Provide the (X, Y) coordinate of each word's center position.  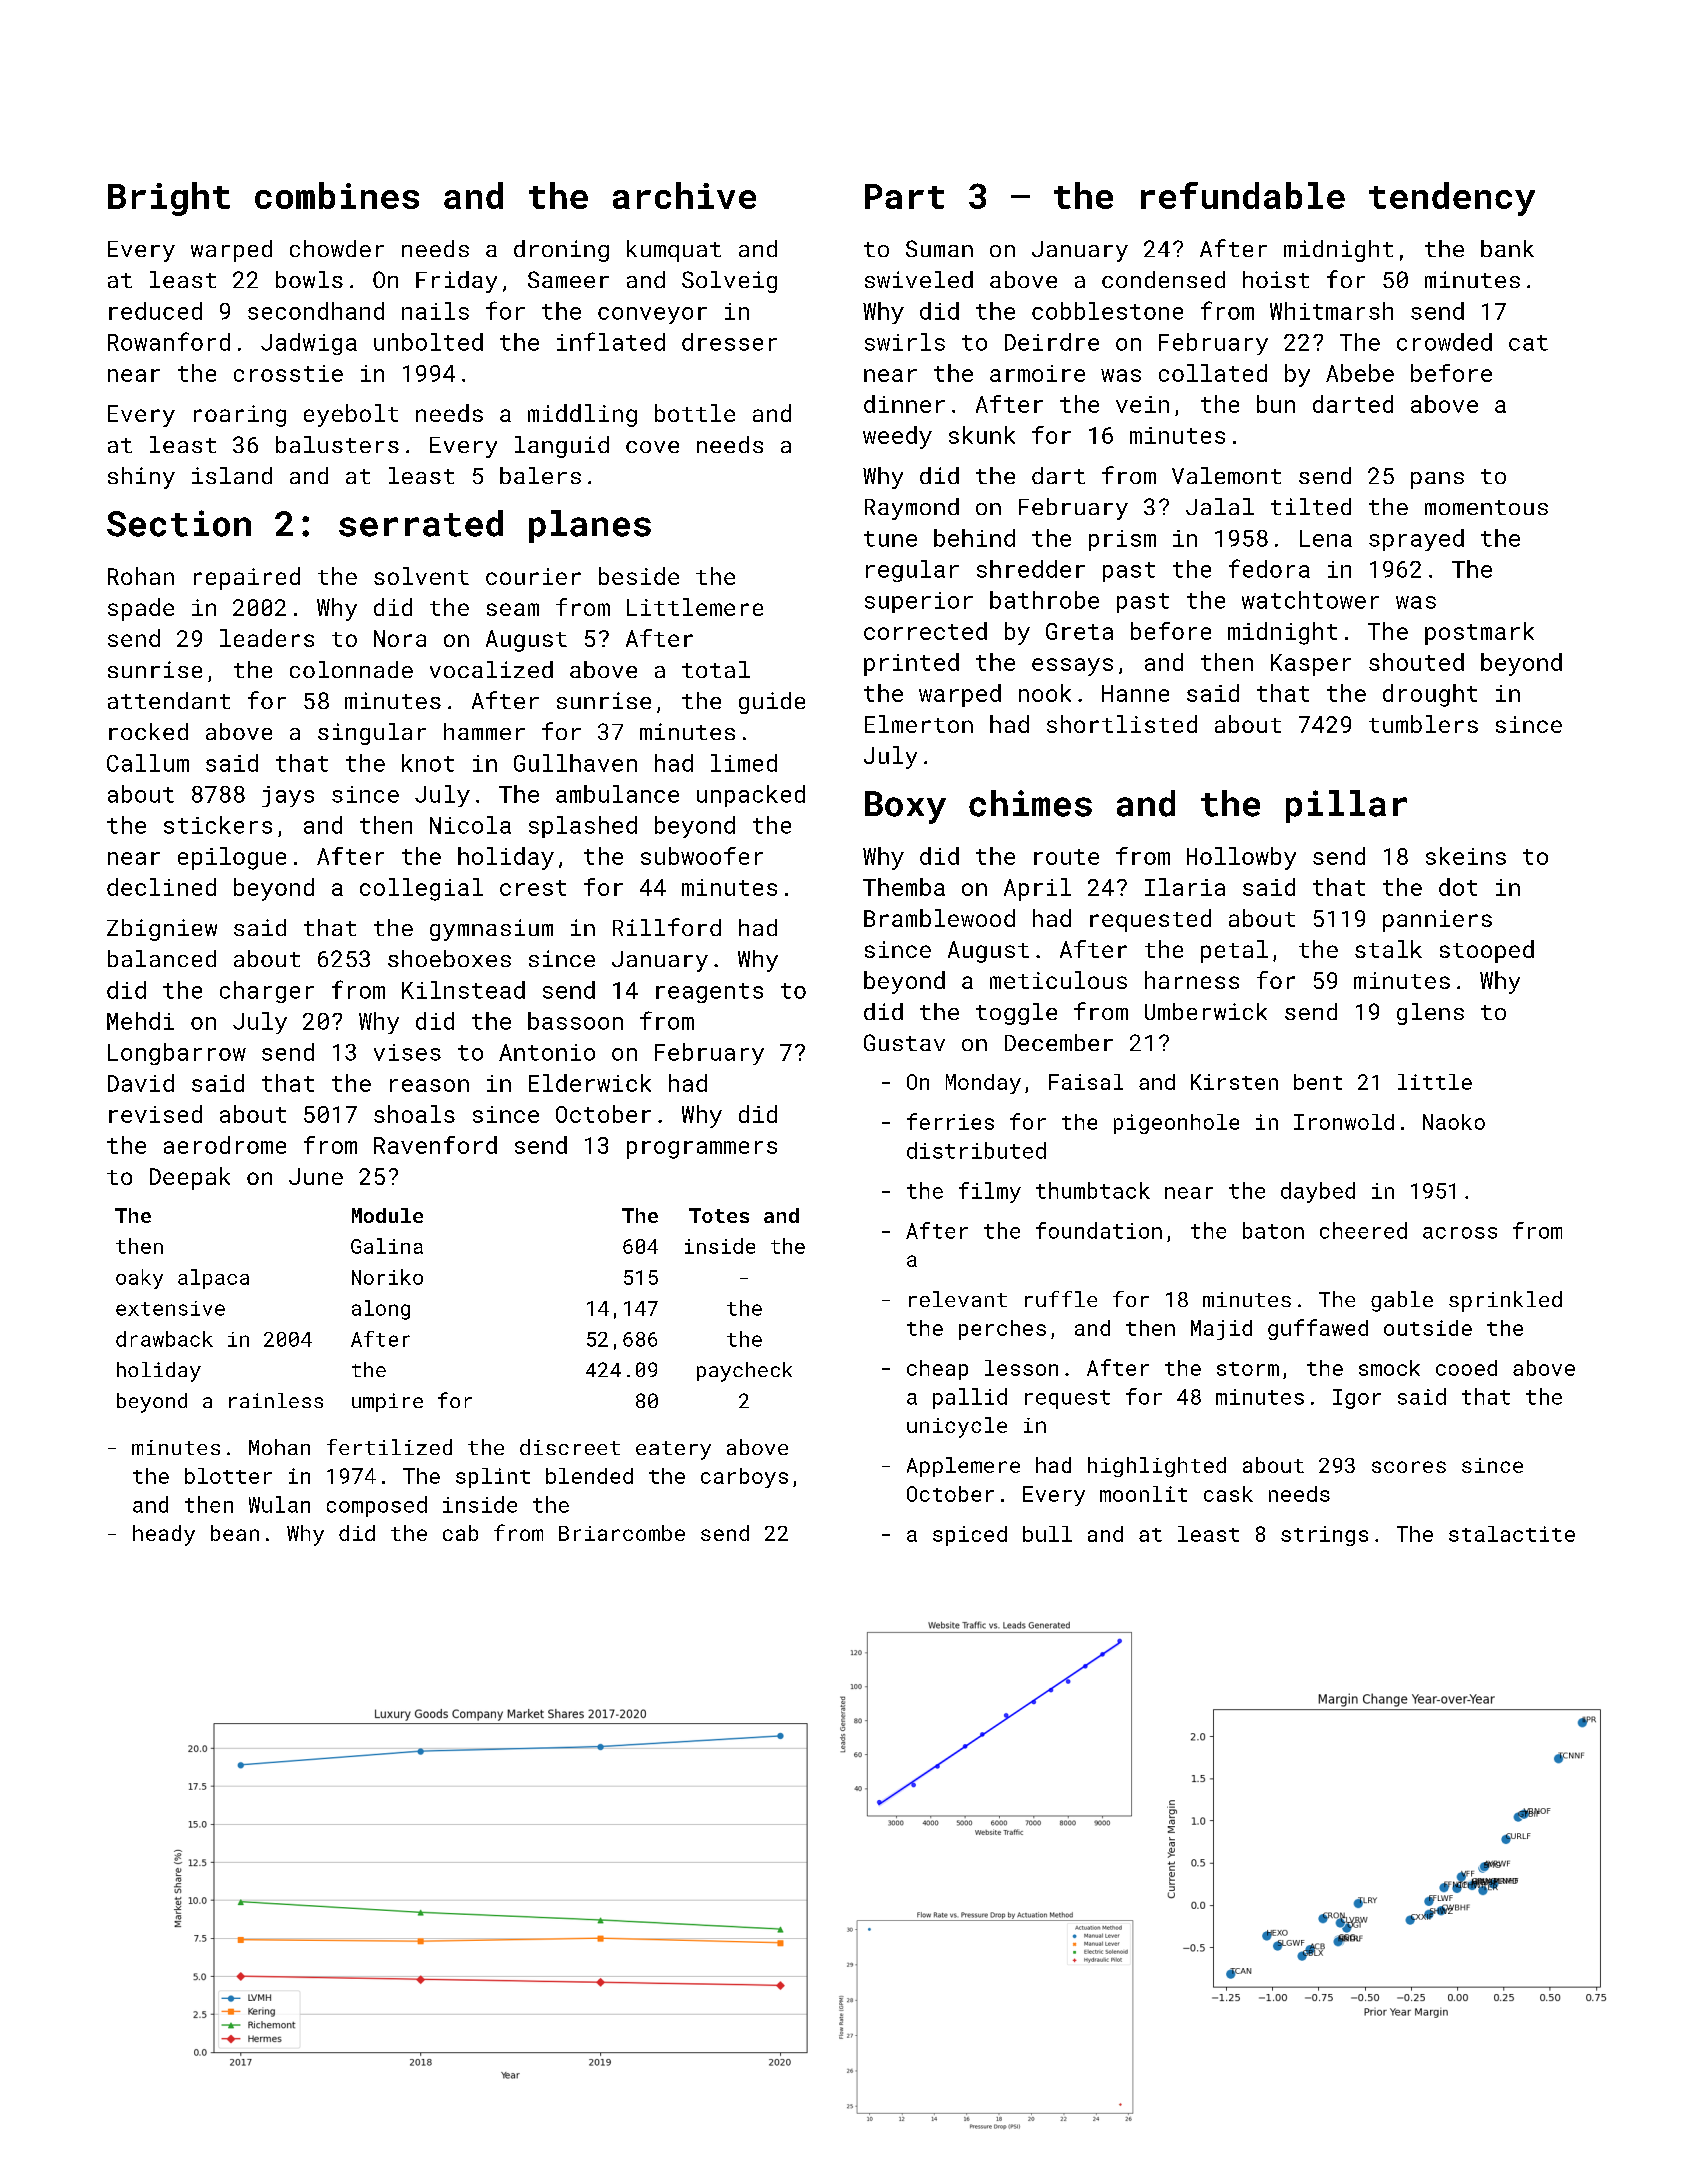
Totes (719, 1215)
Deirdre (1052, 342)
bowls (309, 279)
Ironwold (1344, 1122)
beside (639, 576)
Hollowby (1241, 858)
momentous (1486, 507)
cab (460, 1533)
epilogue (232, 858)
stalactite (1512, 1534)
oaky (139, 1279)
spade (141, 609)
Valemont (1226, 475)
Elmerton (919, 724)
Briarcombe (622, 1533)
